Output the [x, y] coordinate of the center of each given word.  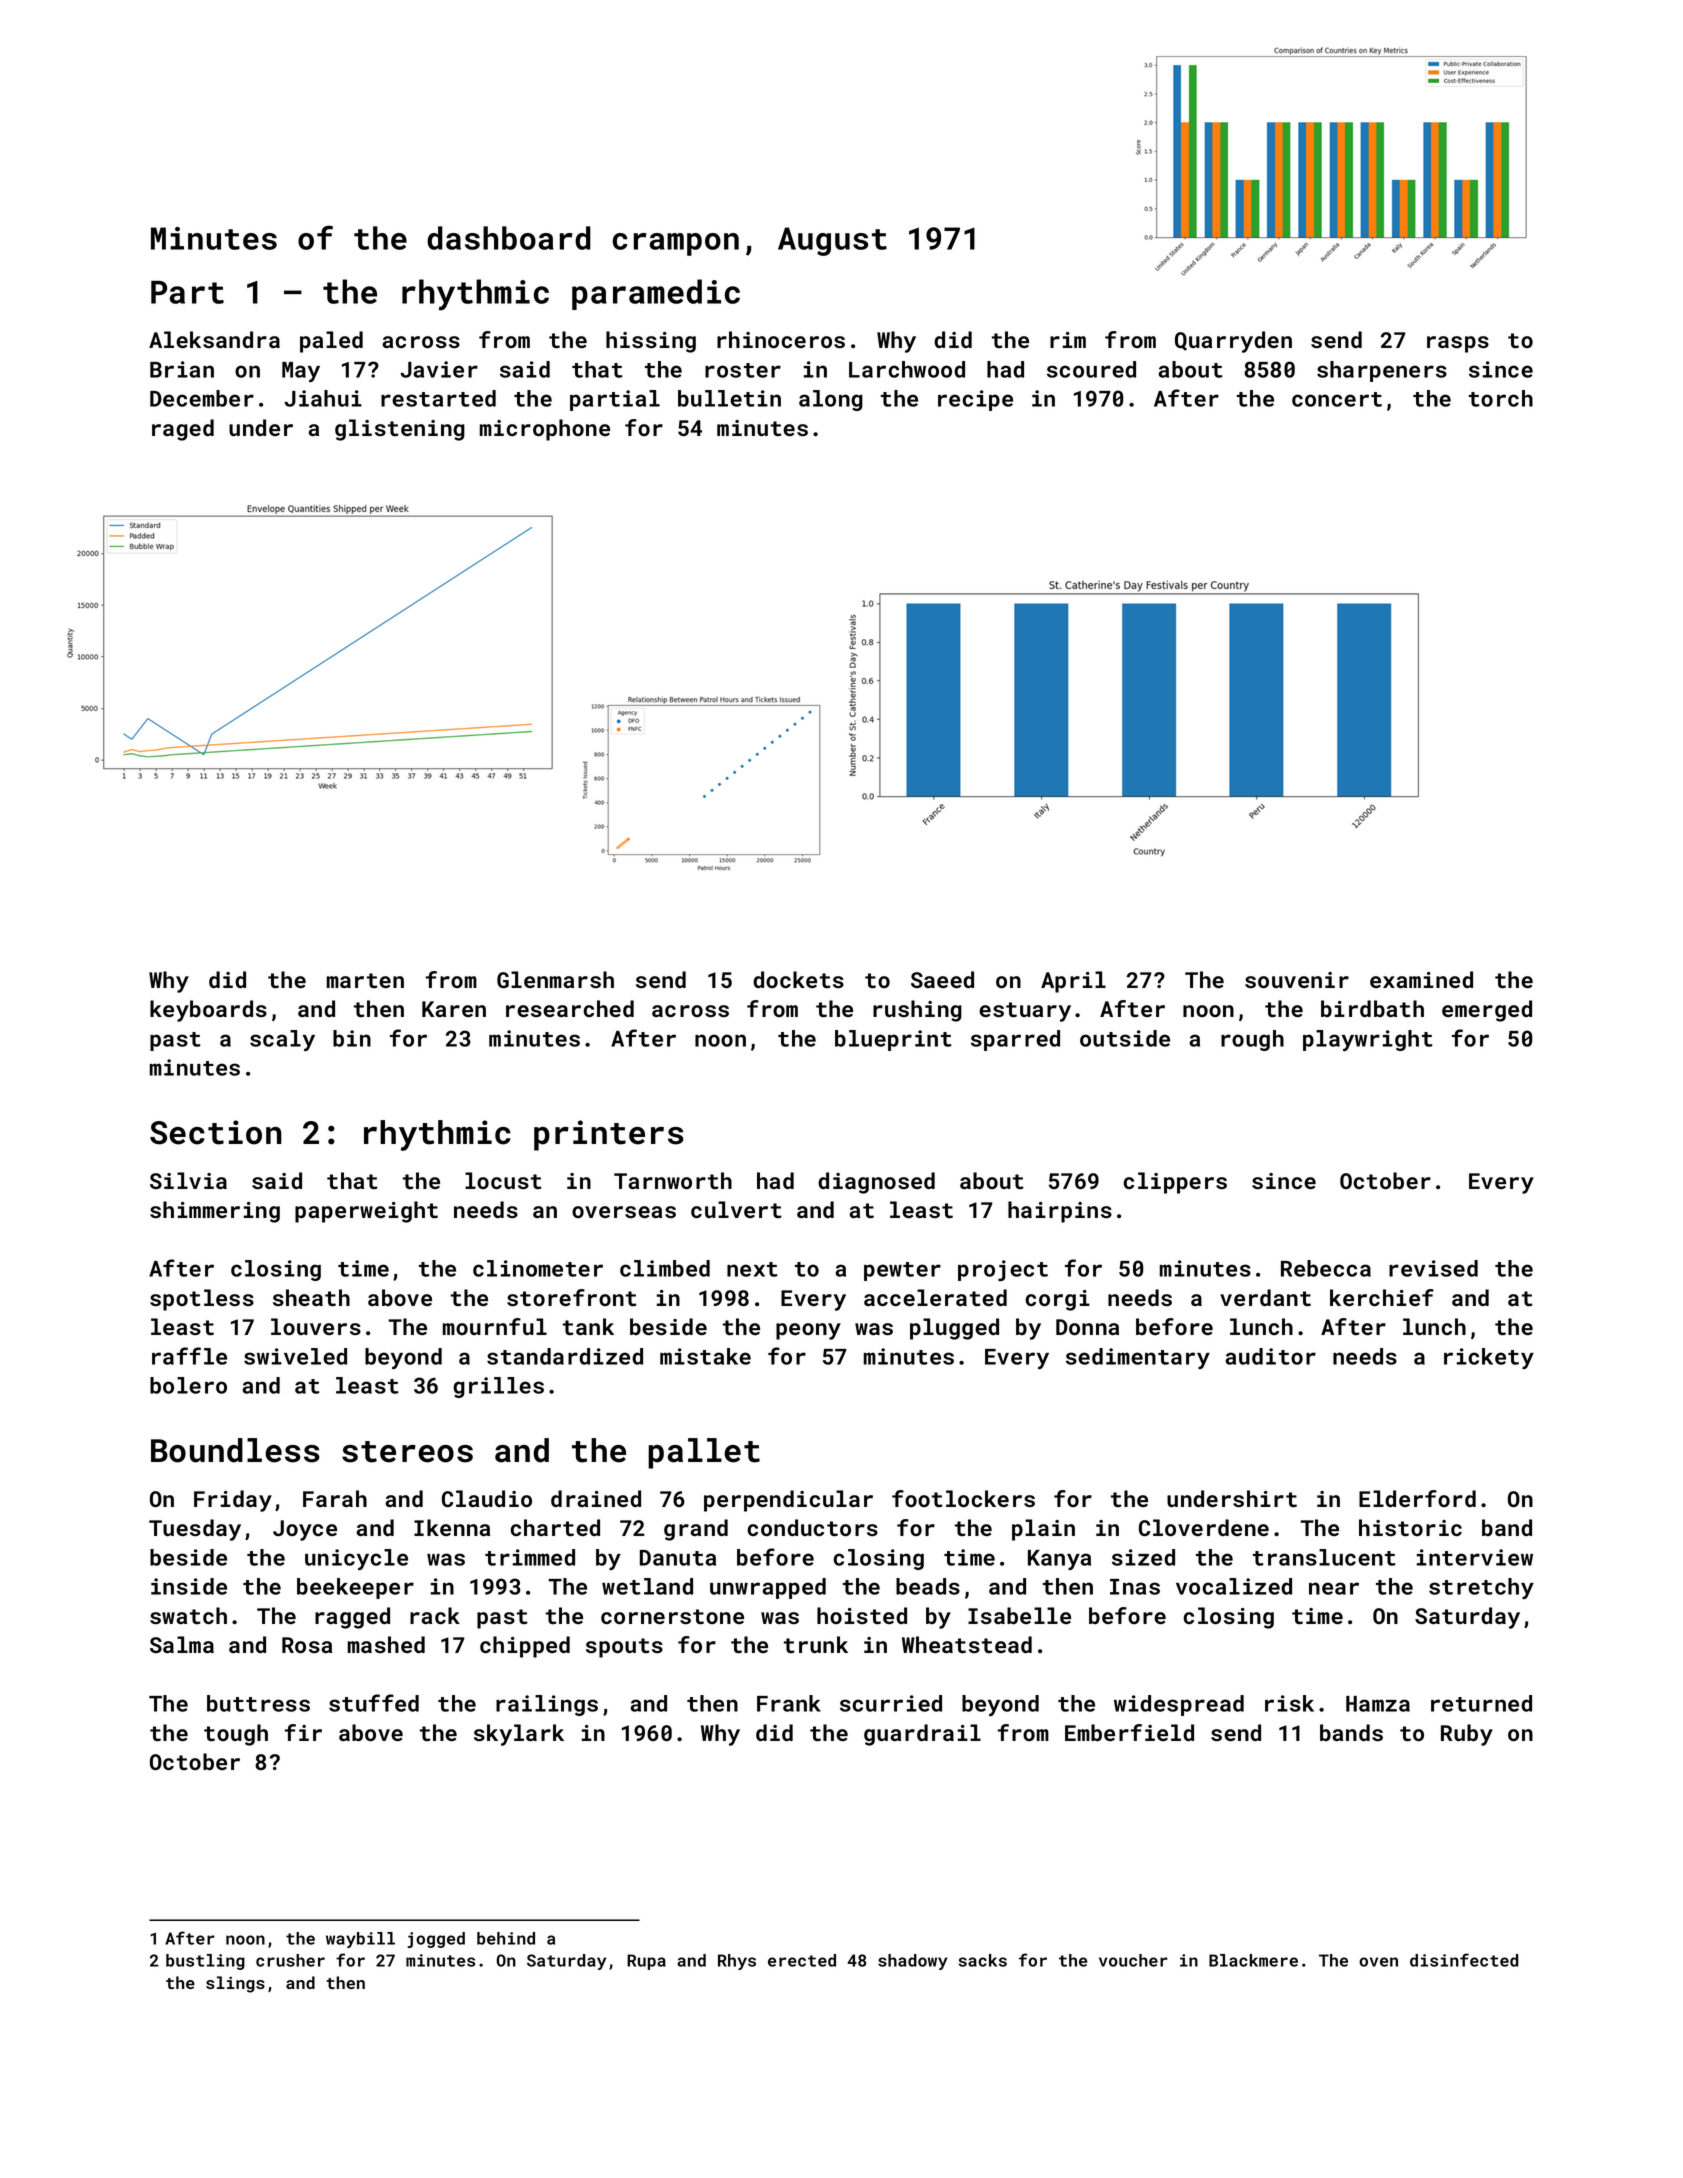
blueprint [893, 1040]
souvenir [1297, 980]
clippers [1175, 1183]
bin [352, 1038]
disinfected [1464, 1960]
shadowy [913, 1962]
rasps [1458, 344]
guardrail [922, 1735]
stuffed [374, 1703]
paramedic [656, 294]
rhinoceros [781, 339]
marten [365, 980]
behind [506, 1938]
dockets [798, 979]
